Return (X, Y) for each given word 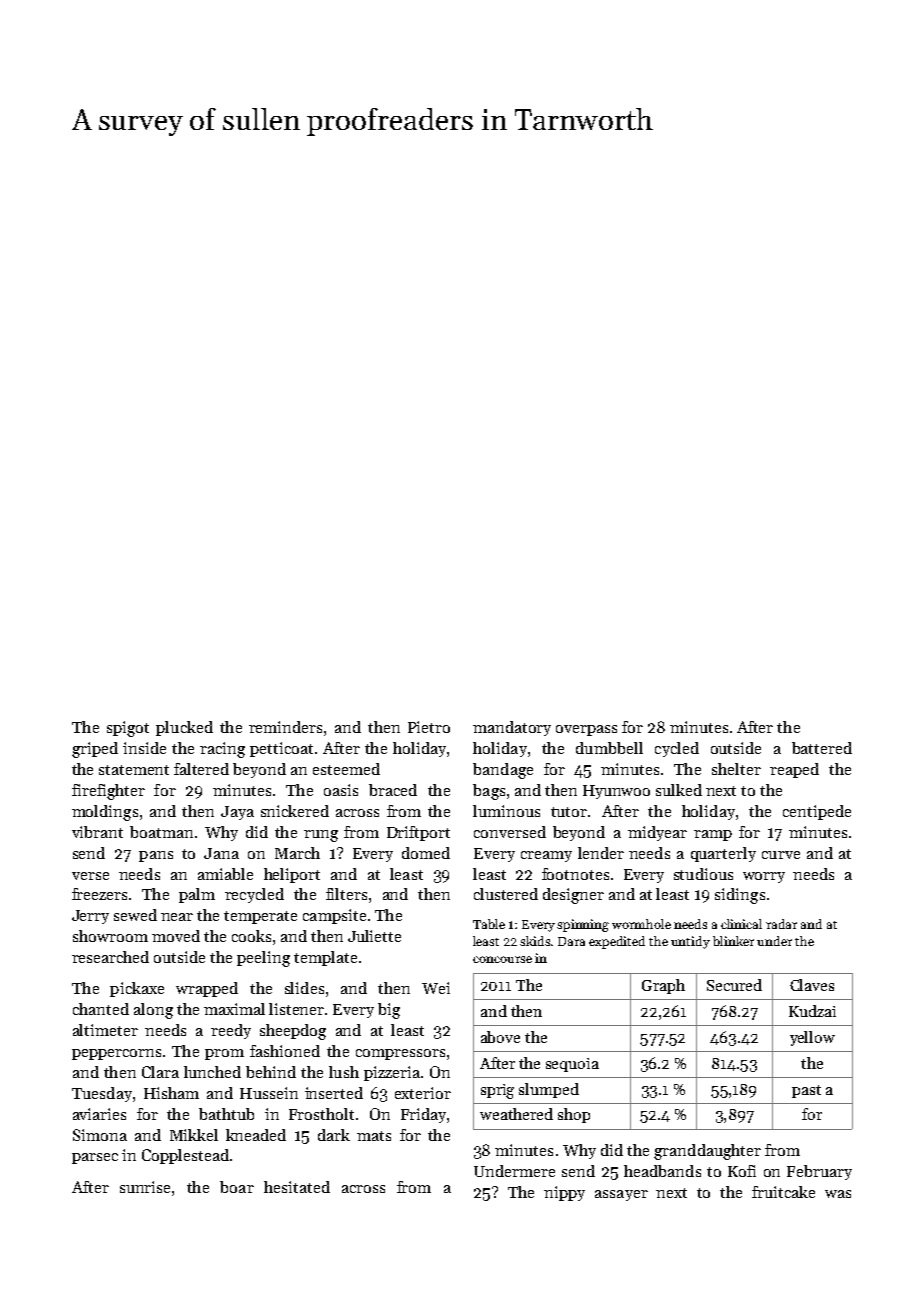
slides (304, 988)
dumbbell (609, 748)
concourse (502, 959)
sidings (740, 896)
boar (237, 1187)
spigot (128, 729)
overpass (586, 730)
